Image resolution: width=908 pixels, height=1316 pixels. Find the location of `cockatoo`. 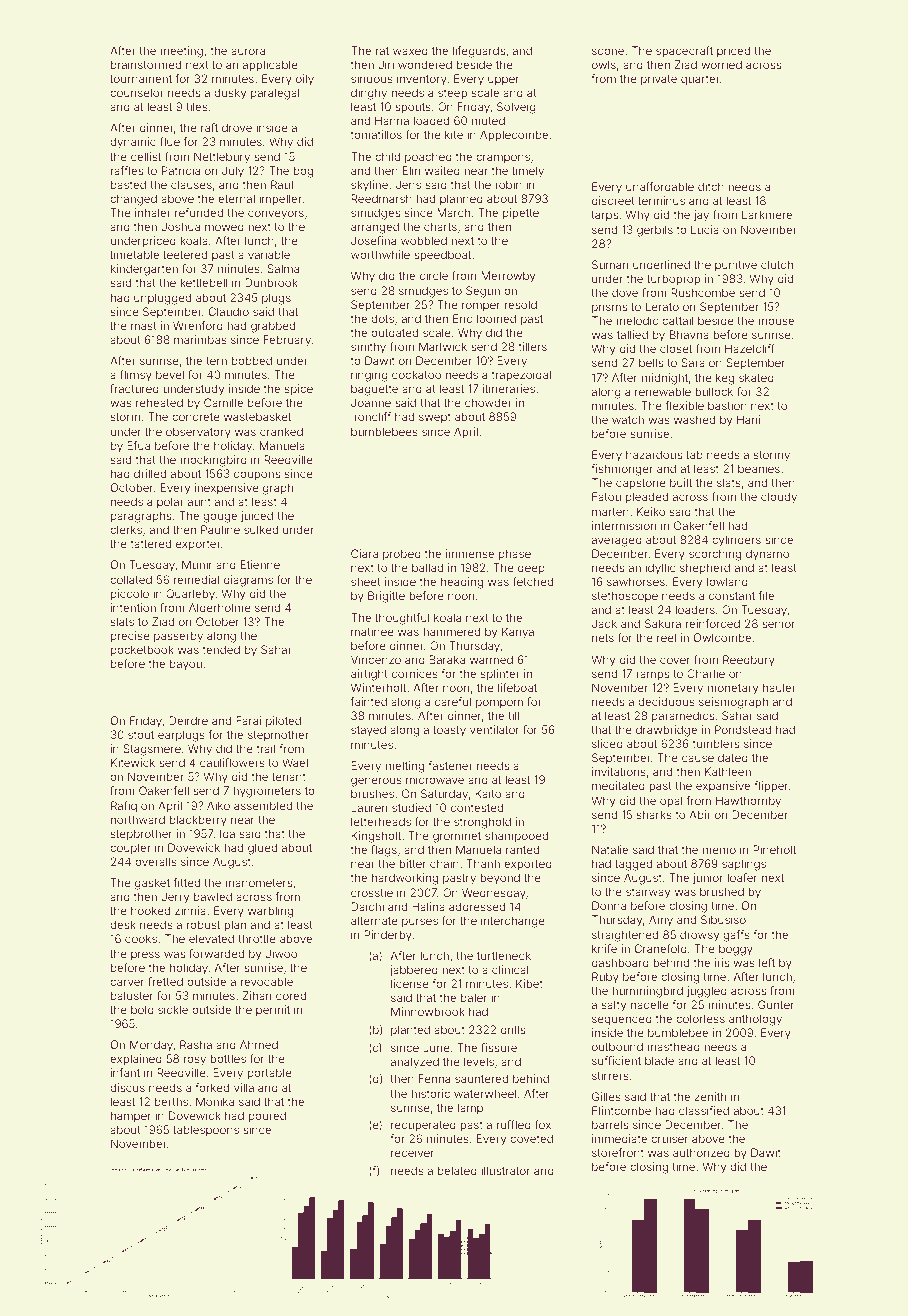

cockatoo is located at coordinates (416, 374).
